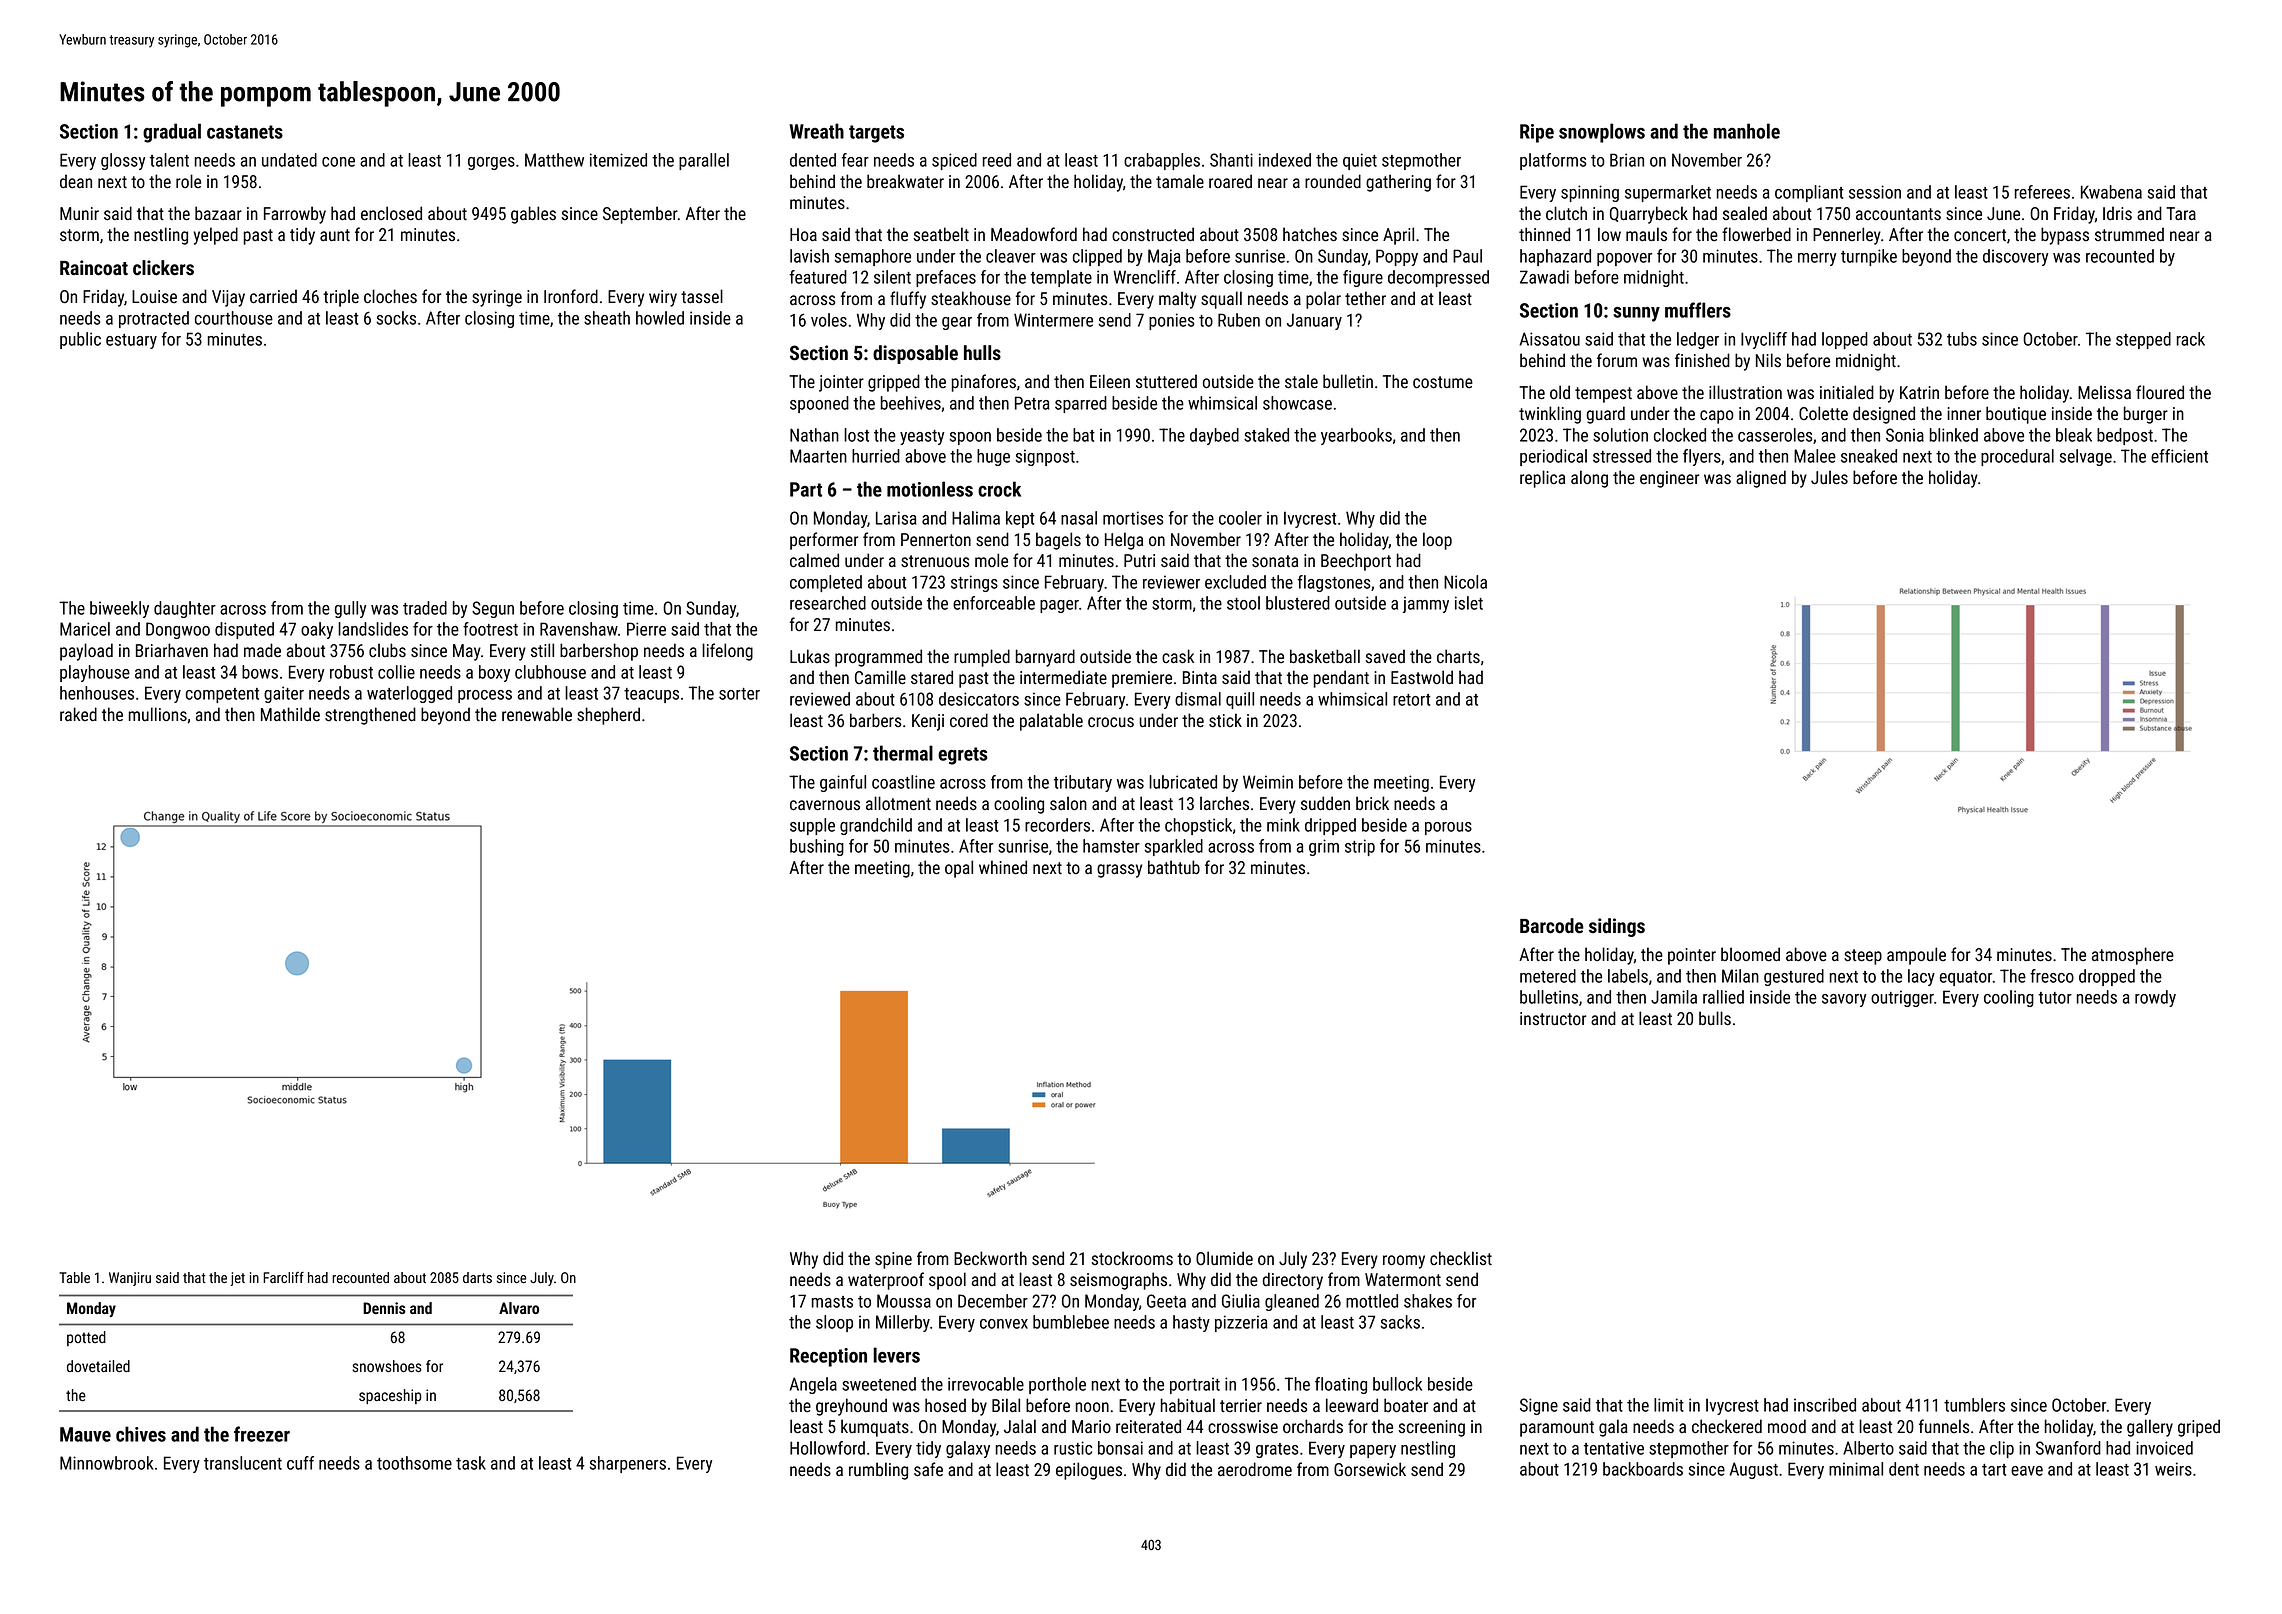  Describe the element at coordinates (158, 714) in the image. I see `mullions` at that location.
